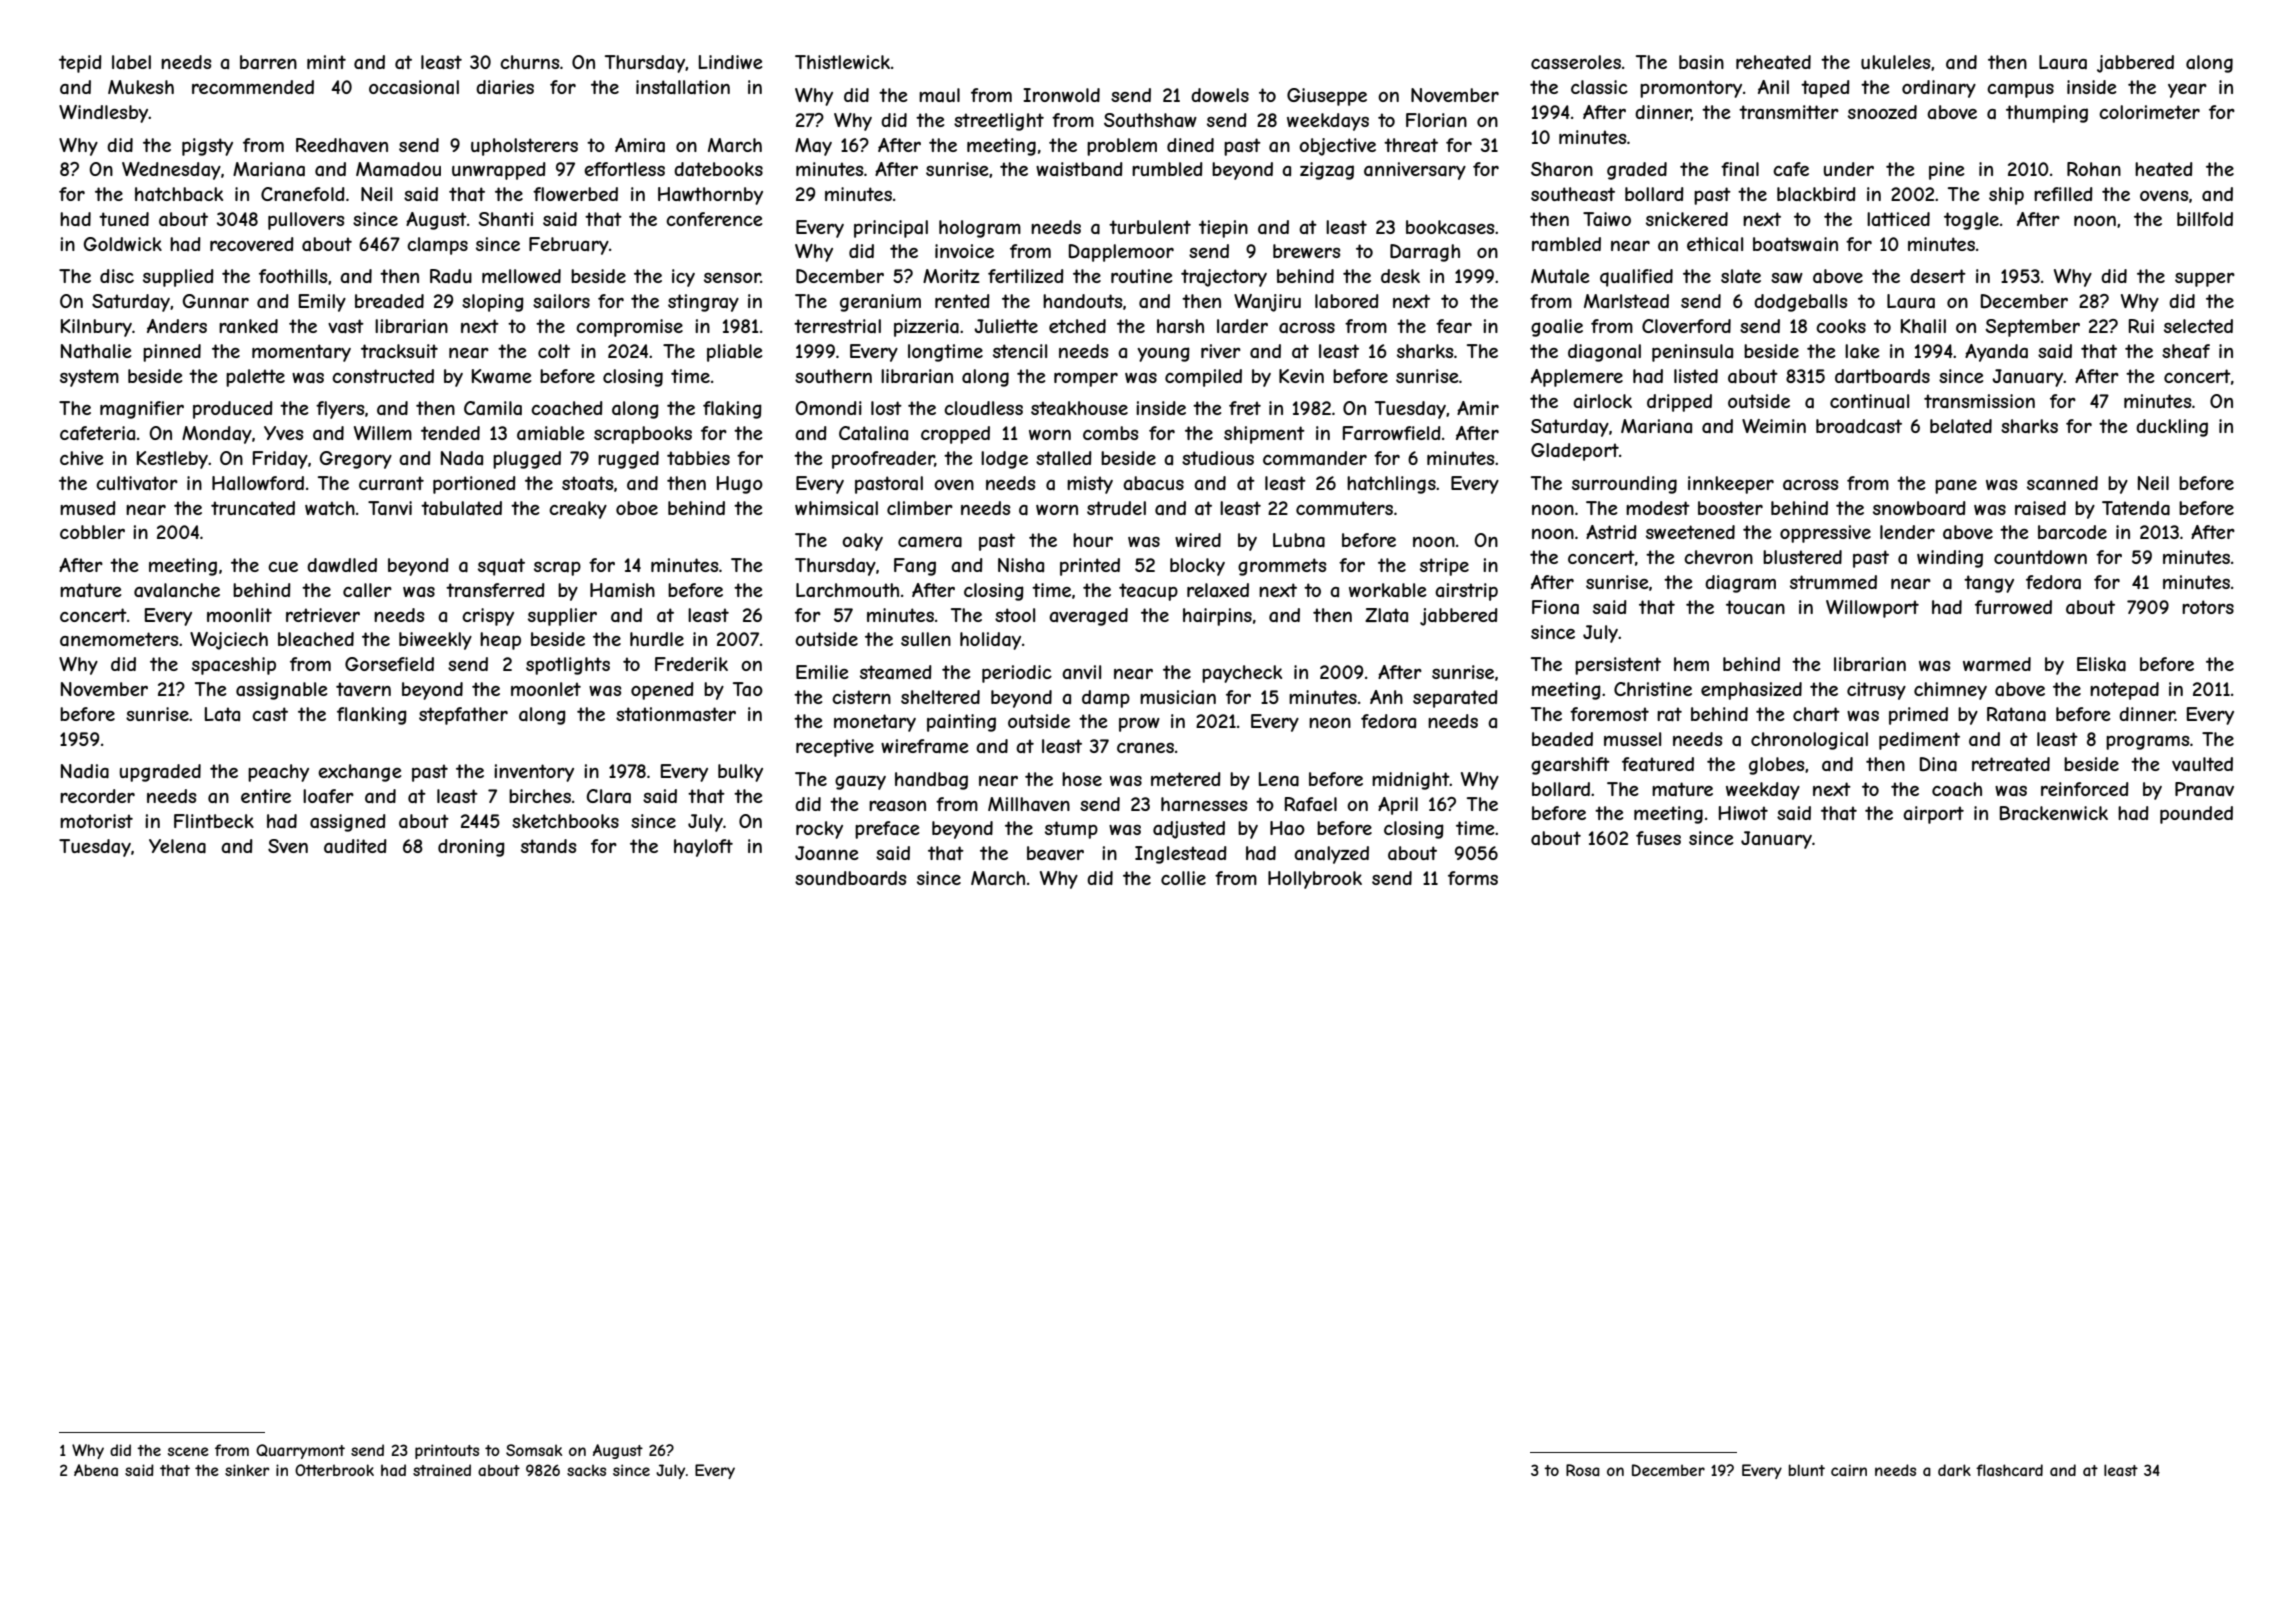 The height and width of the image is (1623, 2294). What do you see at coordinates (1583, 1470) in the image?
I see `Rosa` at bounding box center [1583, 1470].
